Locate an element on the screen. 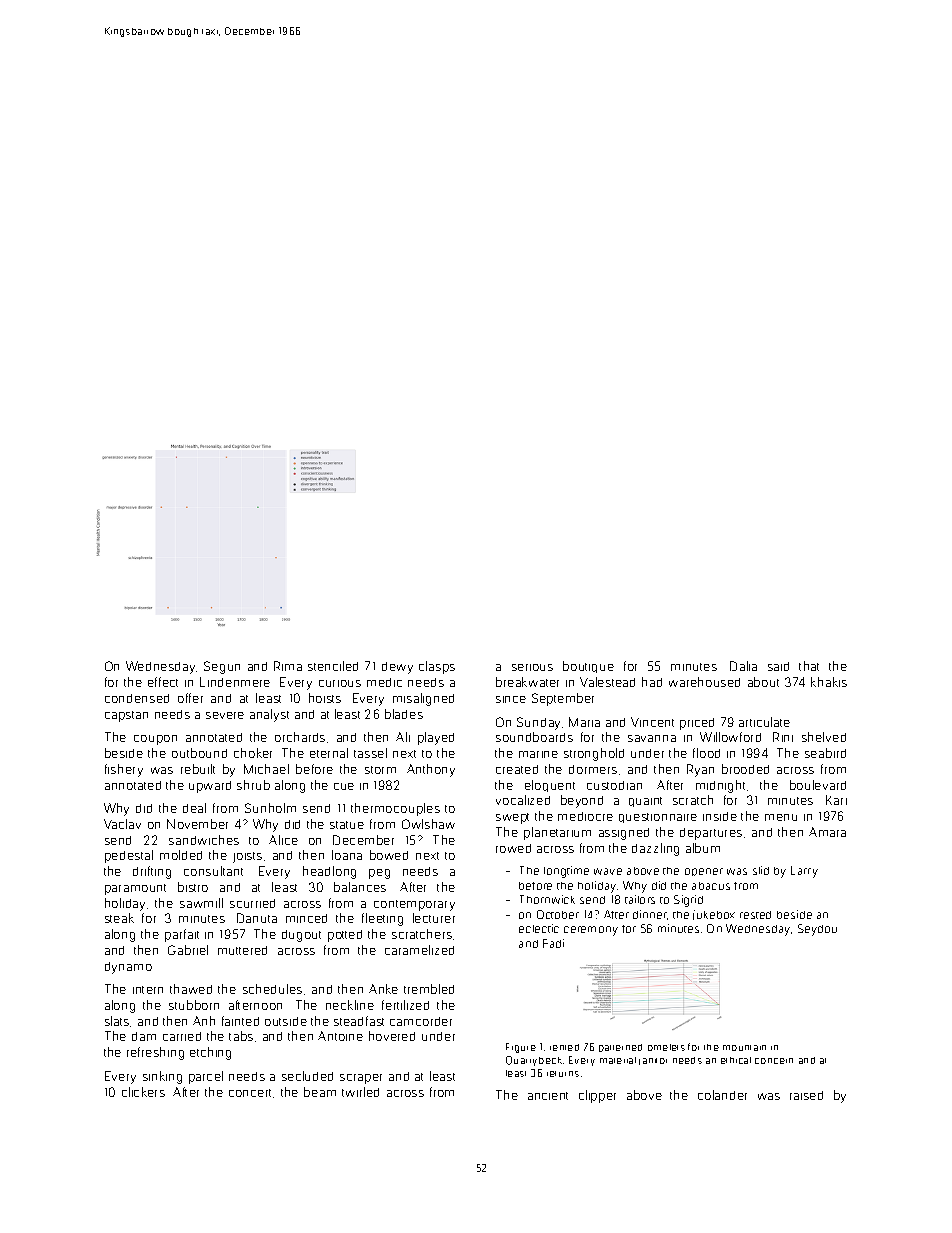 The height and width of the screenshot is (1233, 952). Dalia is located at coordinates (743, 666).
